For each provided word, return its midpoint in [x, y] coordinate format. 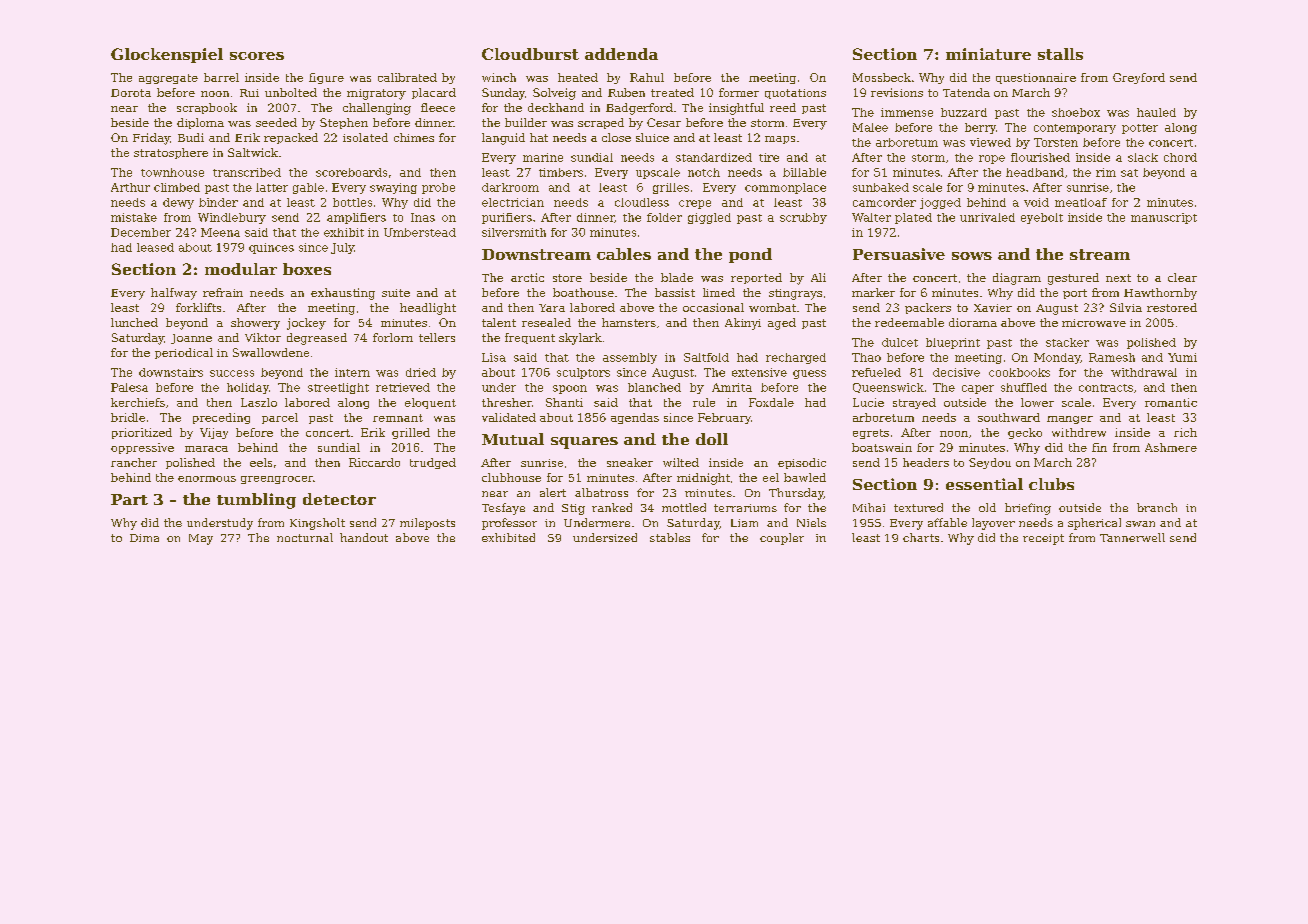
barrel [221, 77]
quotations [795, 94]
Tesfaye [503, 509]
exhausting [343, 294]
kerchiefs [138, 402]
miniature [988, 54]
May [201, 539]
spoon [570, 389]
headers [926, 462]
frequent [530, 338]
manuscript [1164, 218]
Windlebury [232, 218]
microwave [1094, 323]
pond [750, 255]
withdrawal [1144, 372]
